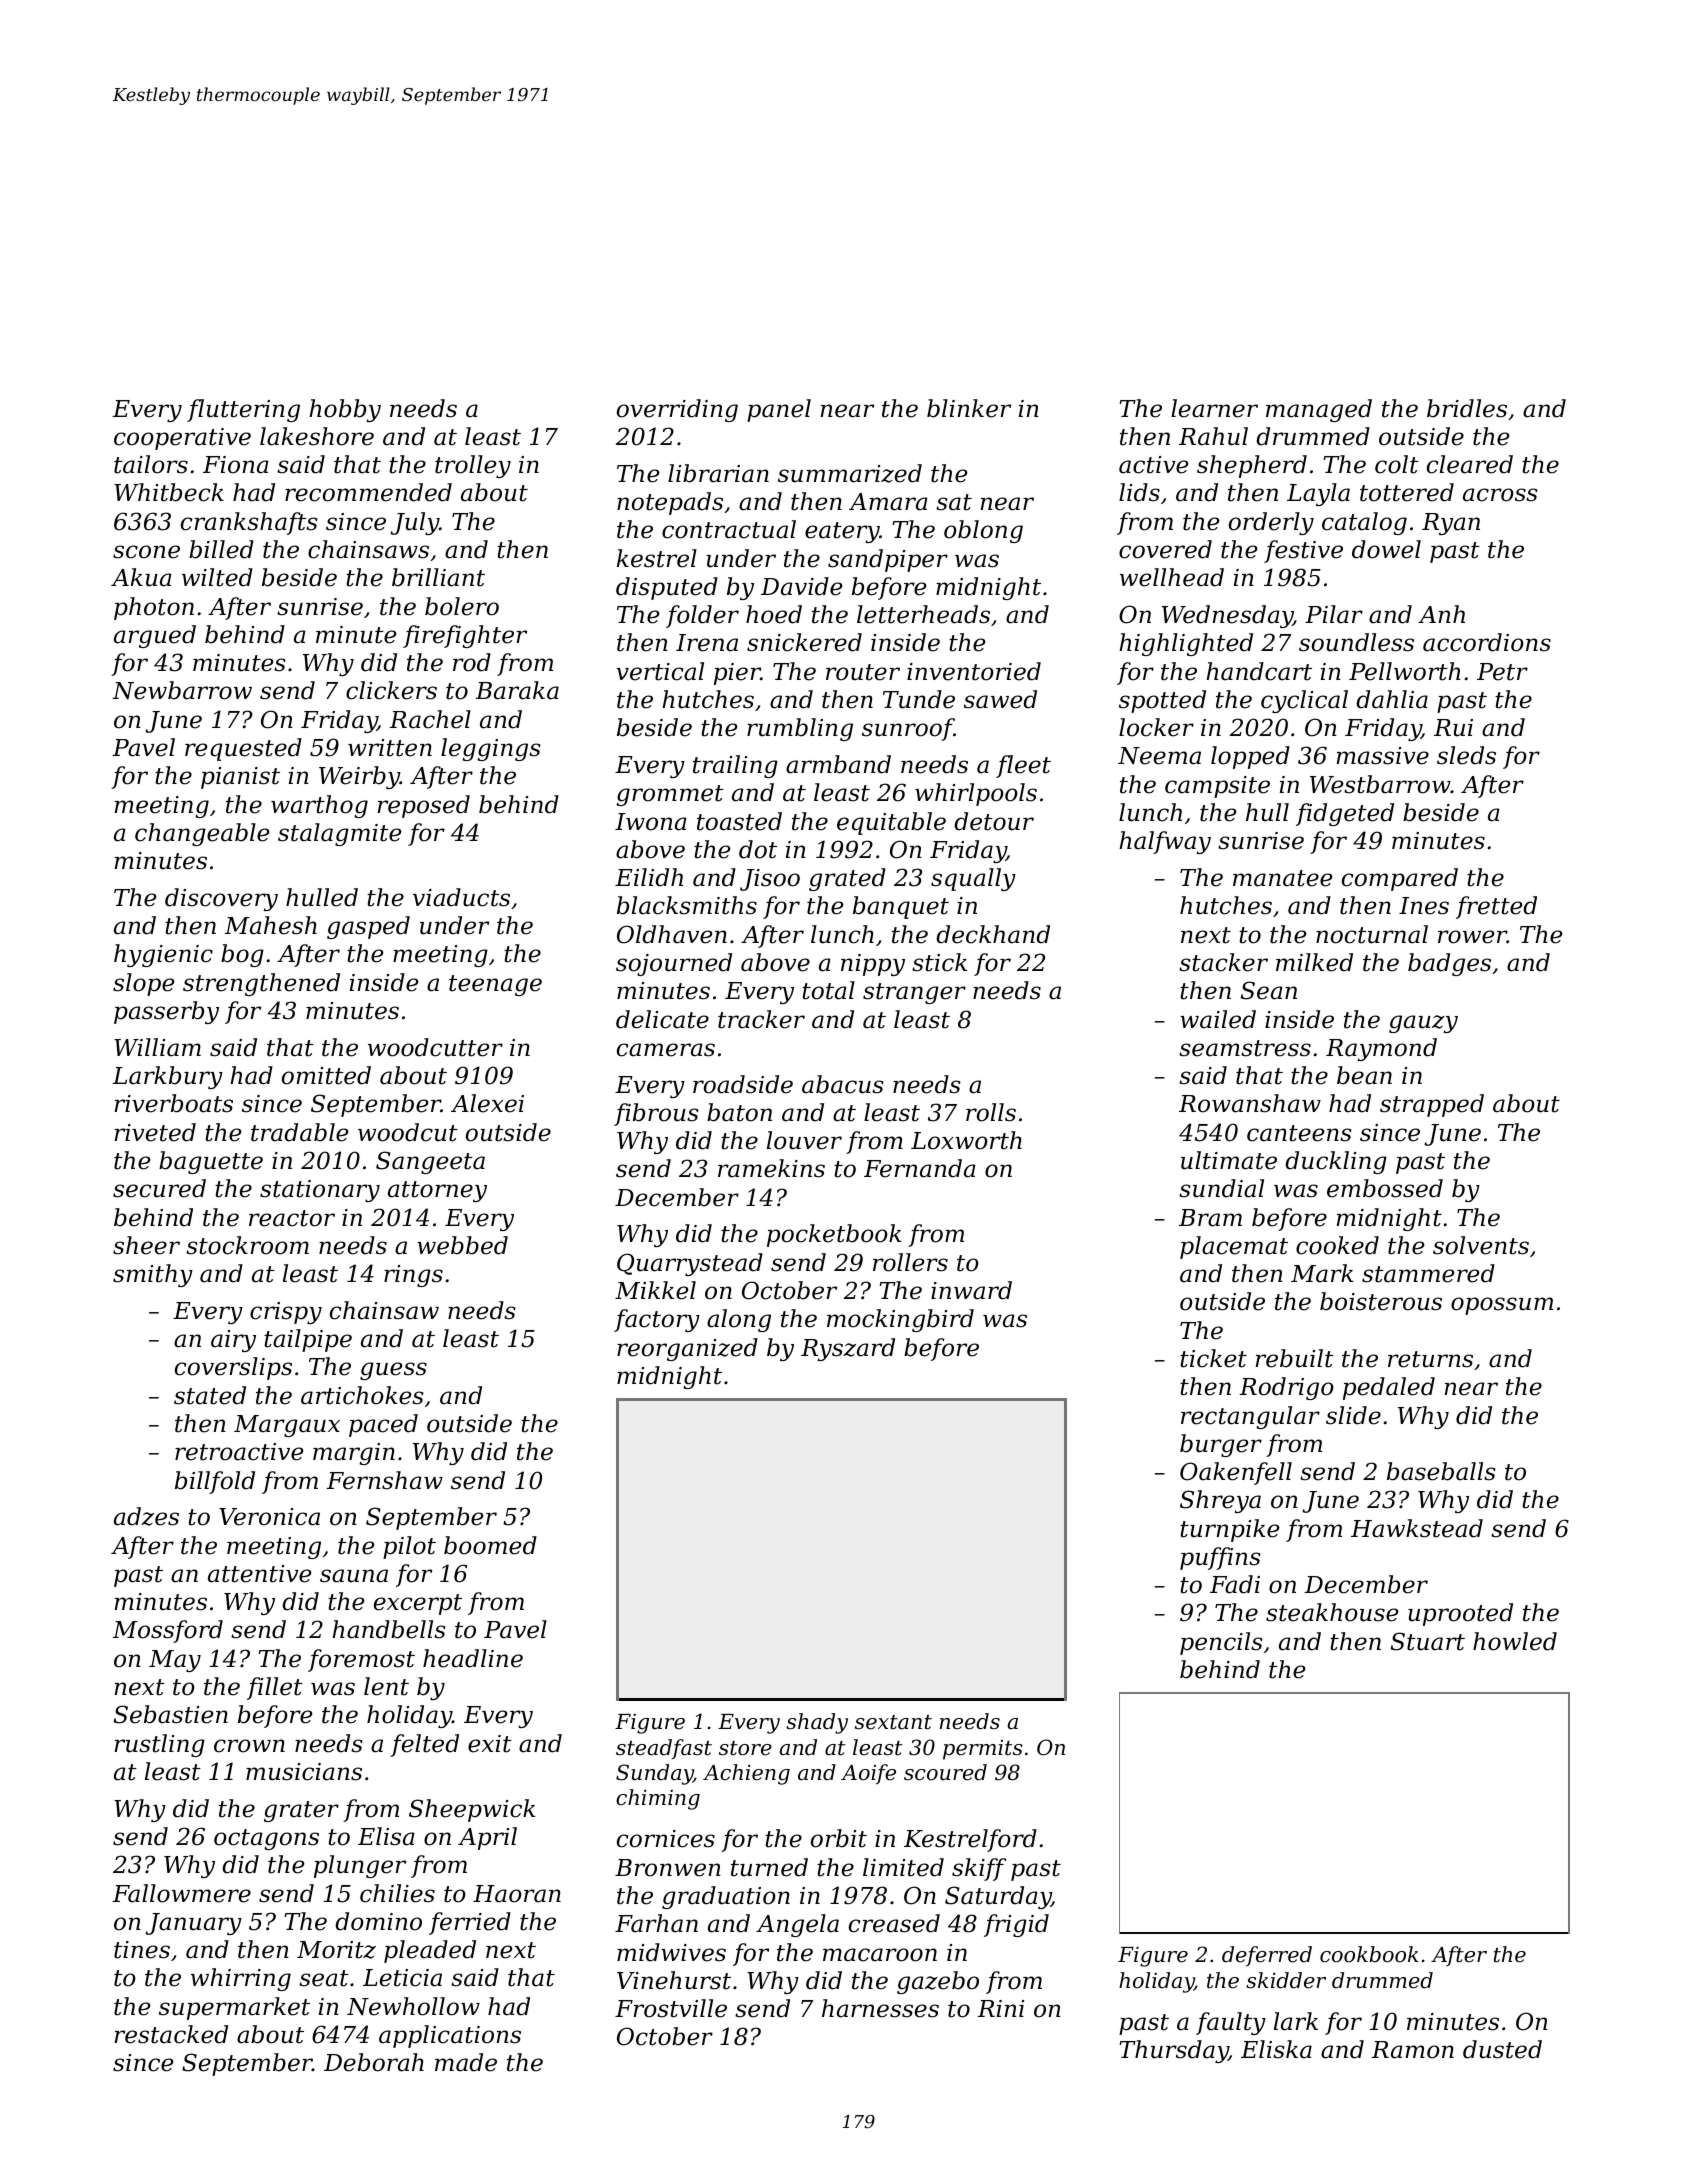  I want to click on Fernanda, so click(920, 1168).
